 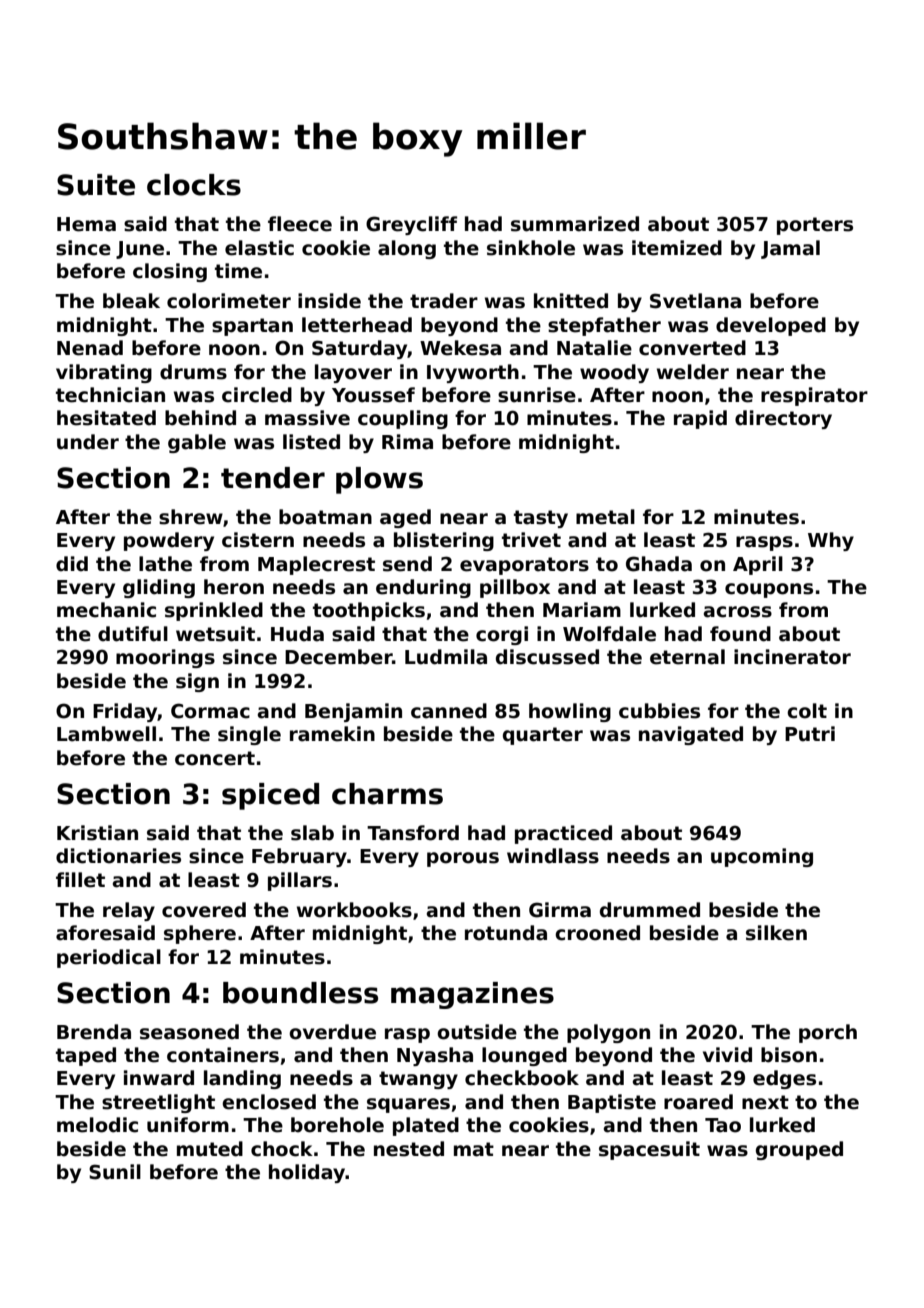 What do you see at coordinates (790, 249) in the image?
I see `Jamal` at bounding box center [790, 249].
